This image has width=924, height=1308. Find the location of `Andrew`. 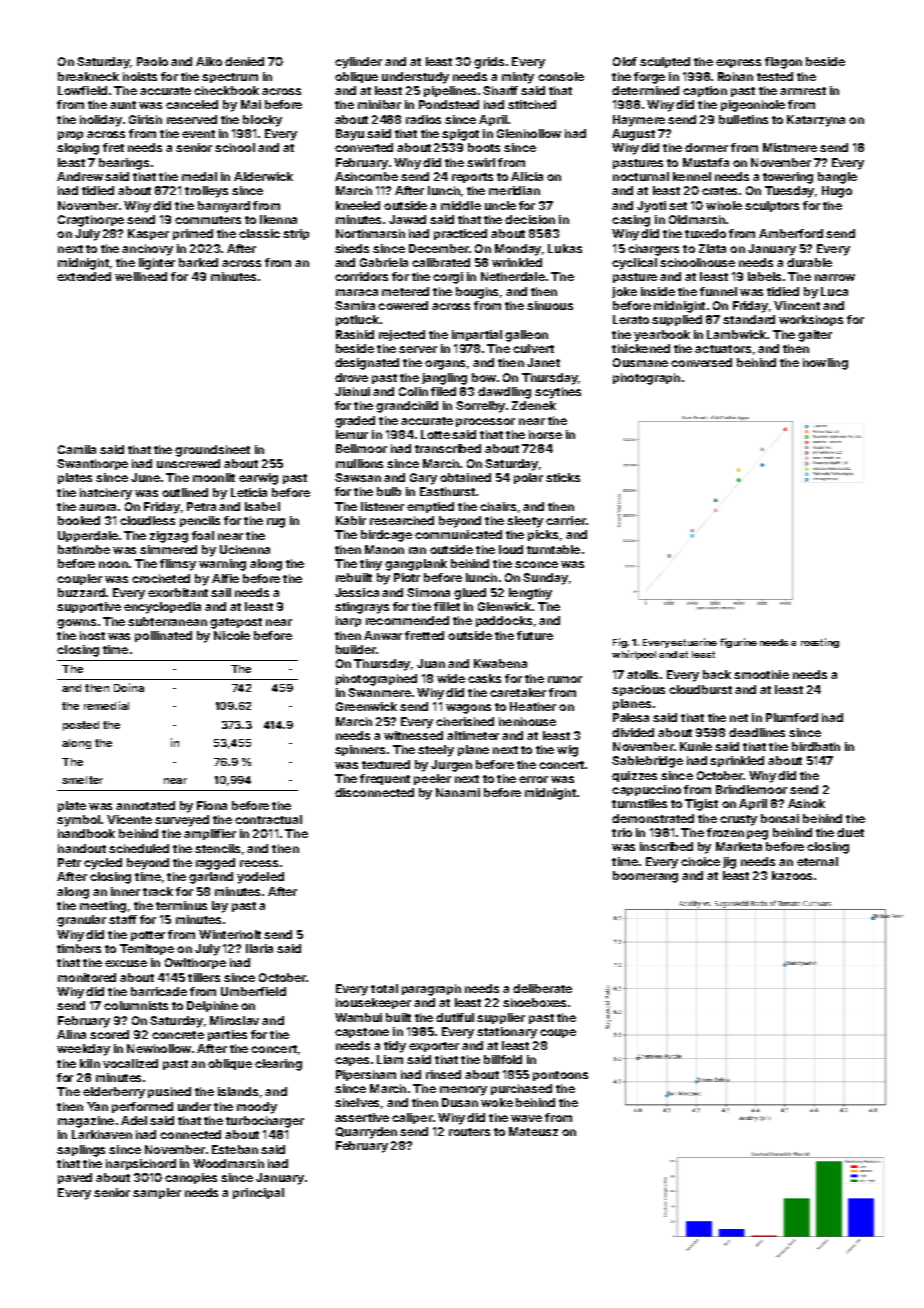

Andrew is located at coordinates (80, 176).
